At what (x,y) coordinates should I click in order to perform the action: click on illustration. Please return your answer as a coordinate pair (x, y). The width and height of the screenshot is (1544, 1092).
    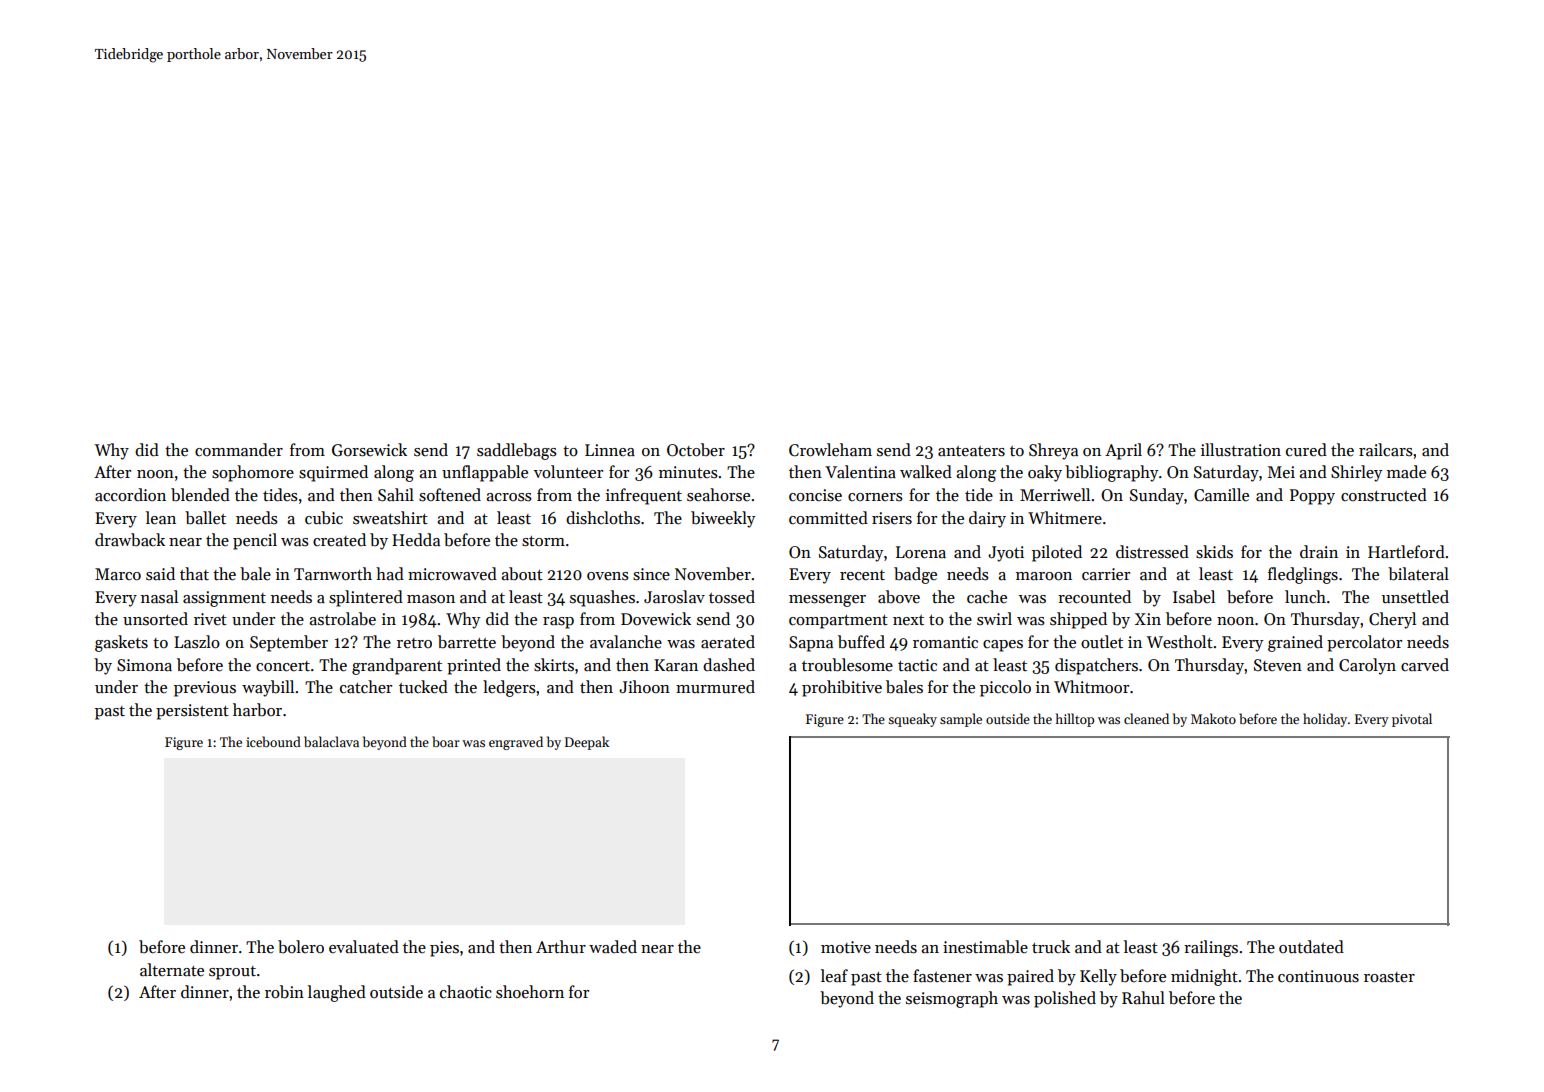
    Looking at the image, I should click on (1241, 450).
